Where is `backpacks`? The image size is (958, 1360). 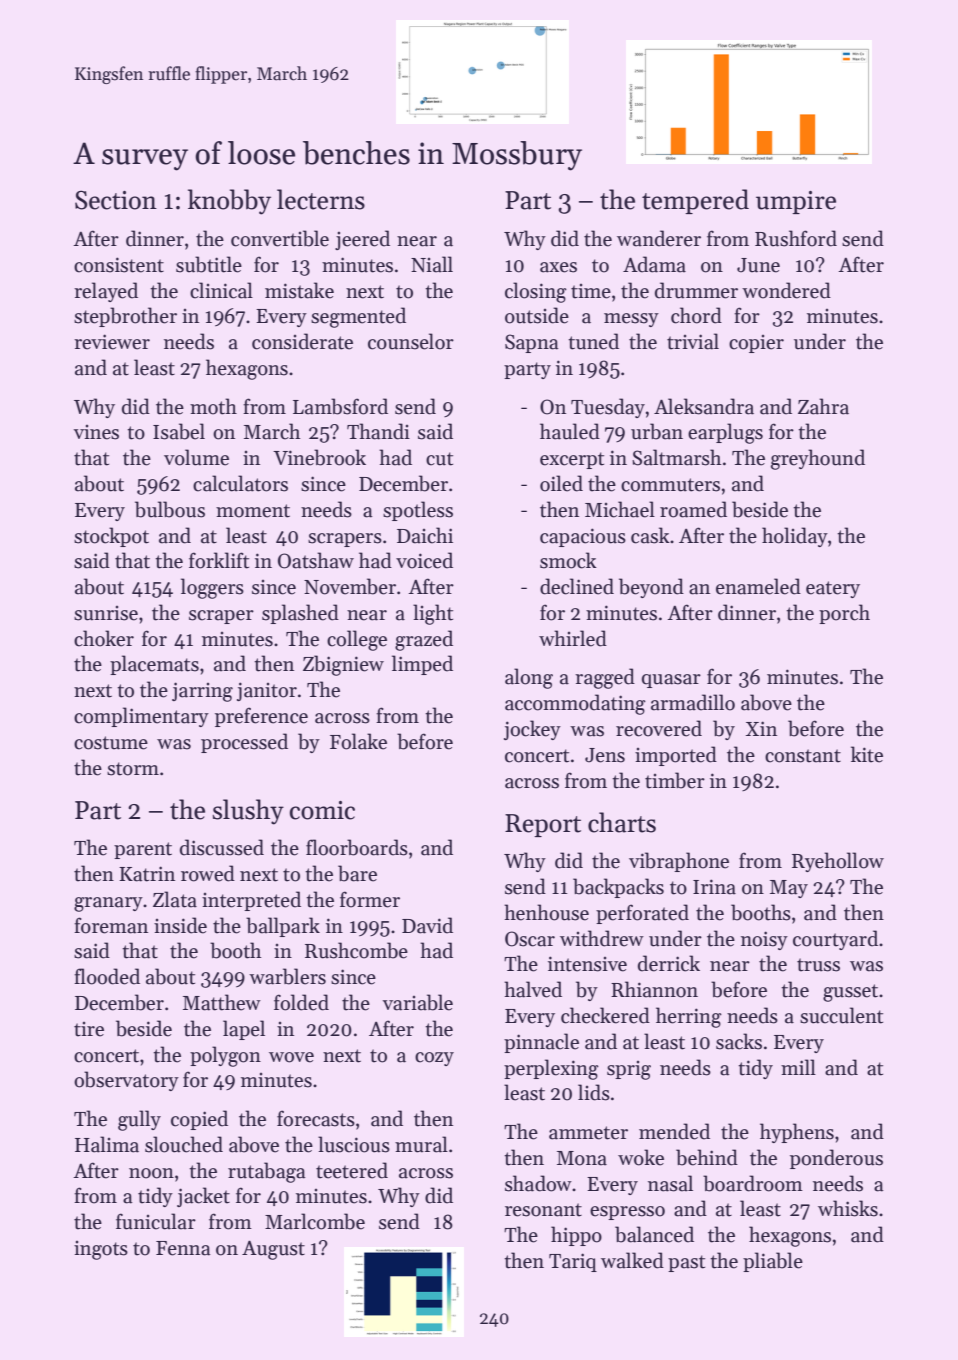 backpacks is located at coordinates (618, 888).
